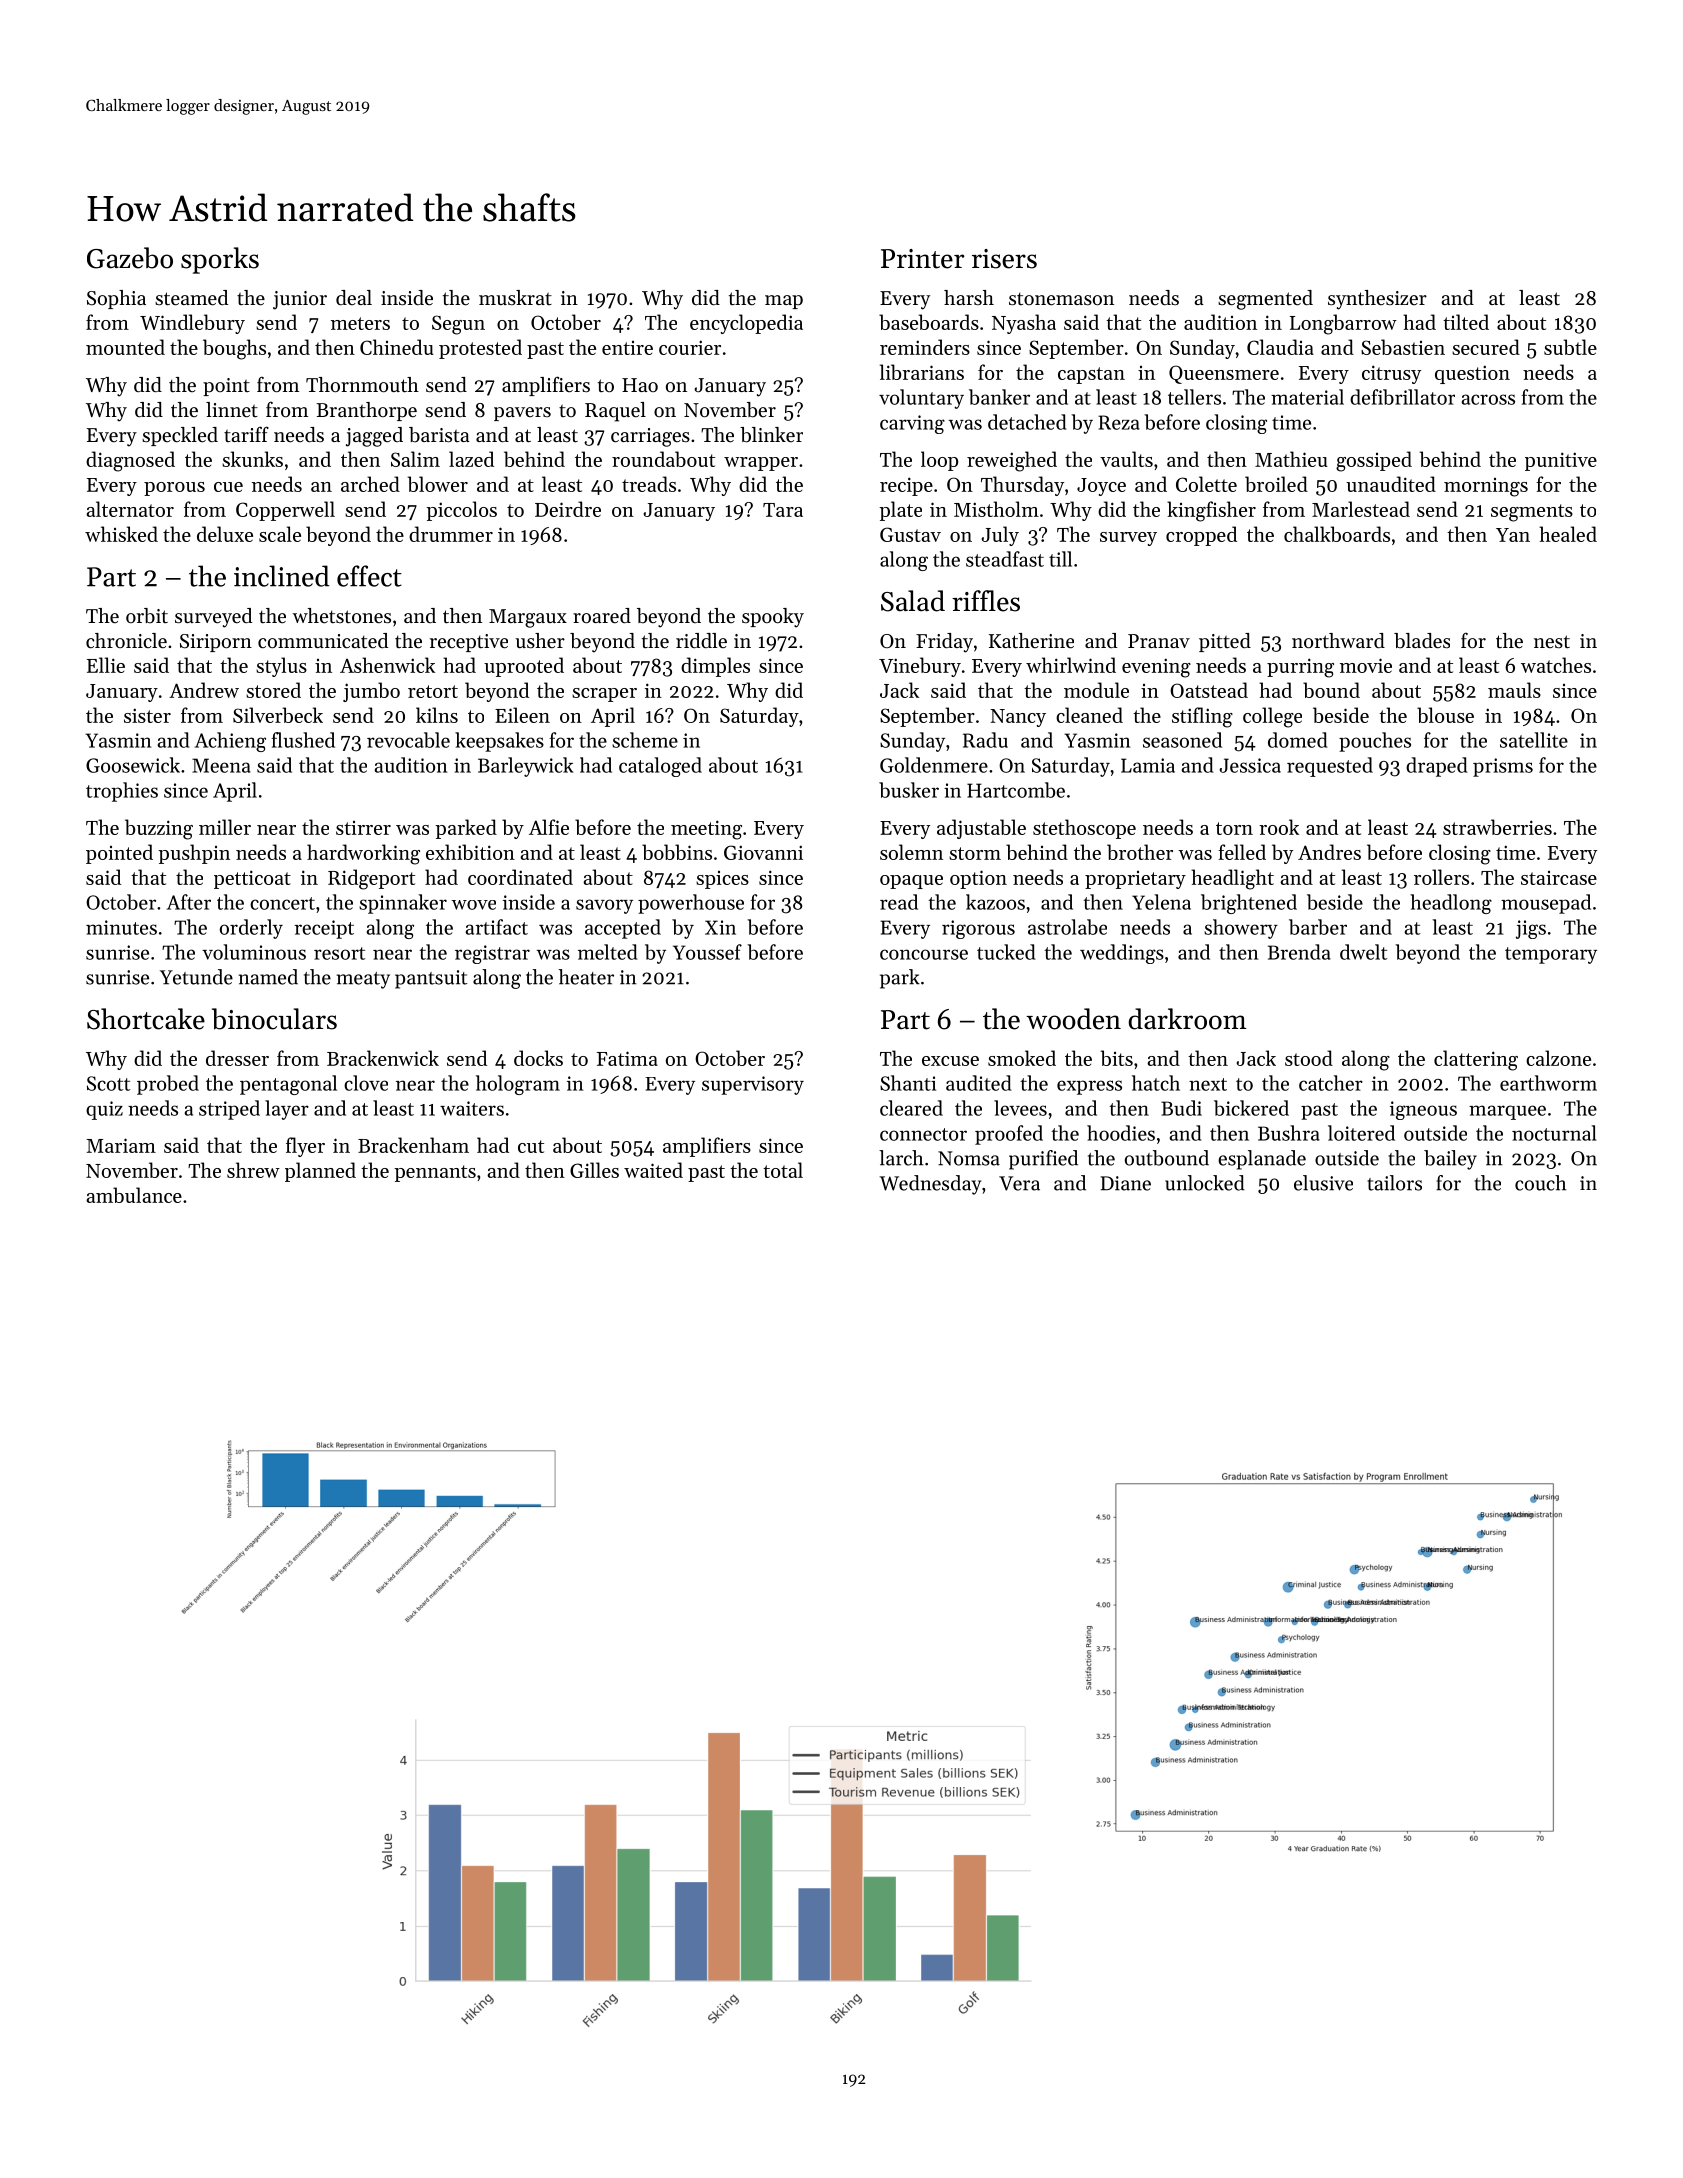  What do you see at coordinates (660, 767) in the screenshot?
I see `cataloged` at bounding box center [660, 767].
